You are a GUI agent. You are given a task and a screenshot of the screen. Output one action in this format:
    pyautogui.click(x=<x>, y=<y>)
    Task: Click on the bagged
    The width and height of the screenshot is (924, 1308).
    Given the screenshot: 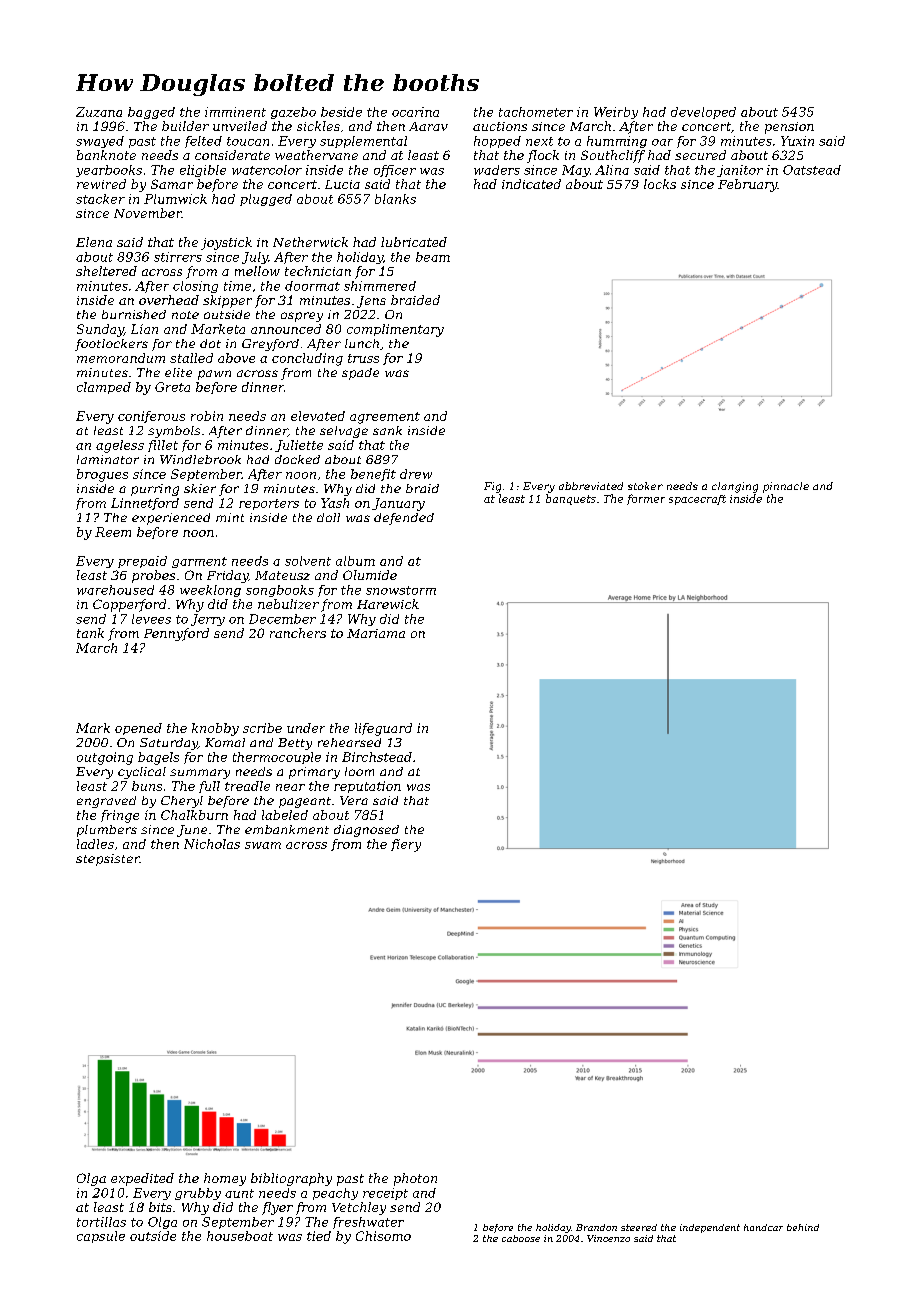 What is the action you would take?
    pyautogui.click(x=151, y=113)
